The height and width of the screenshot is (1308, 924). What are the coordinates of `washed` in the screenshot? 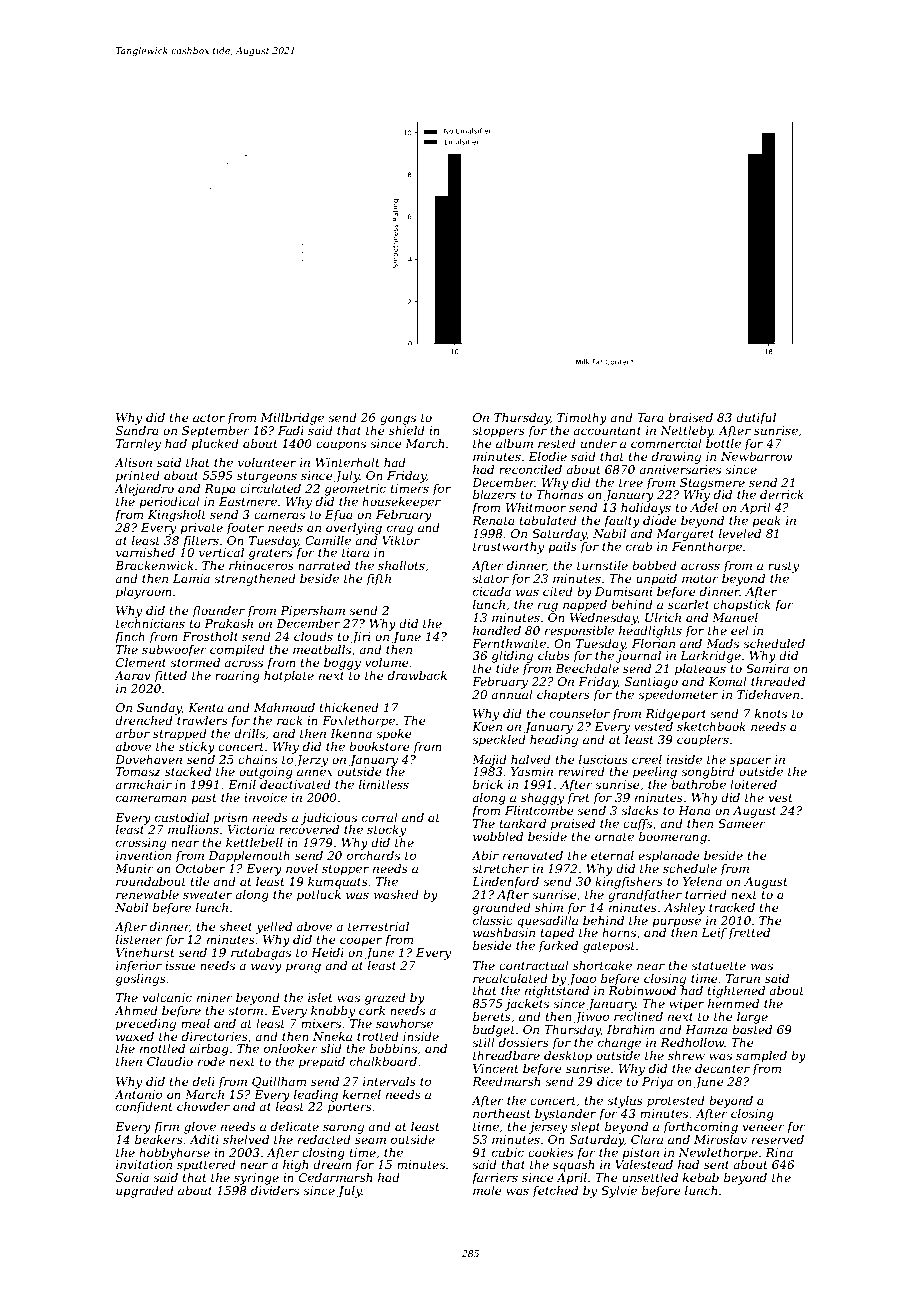 It's located at (396, 894).
